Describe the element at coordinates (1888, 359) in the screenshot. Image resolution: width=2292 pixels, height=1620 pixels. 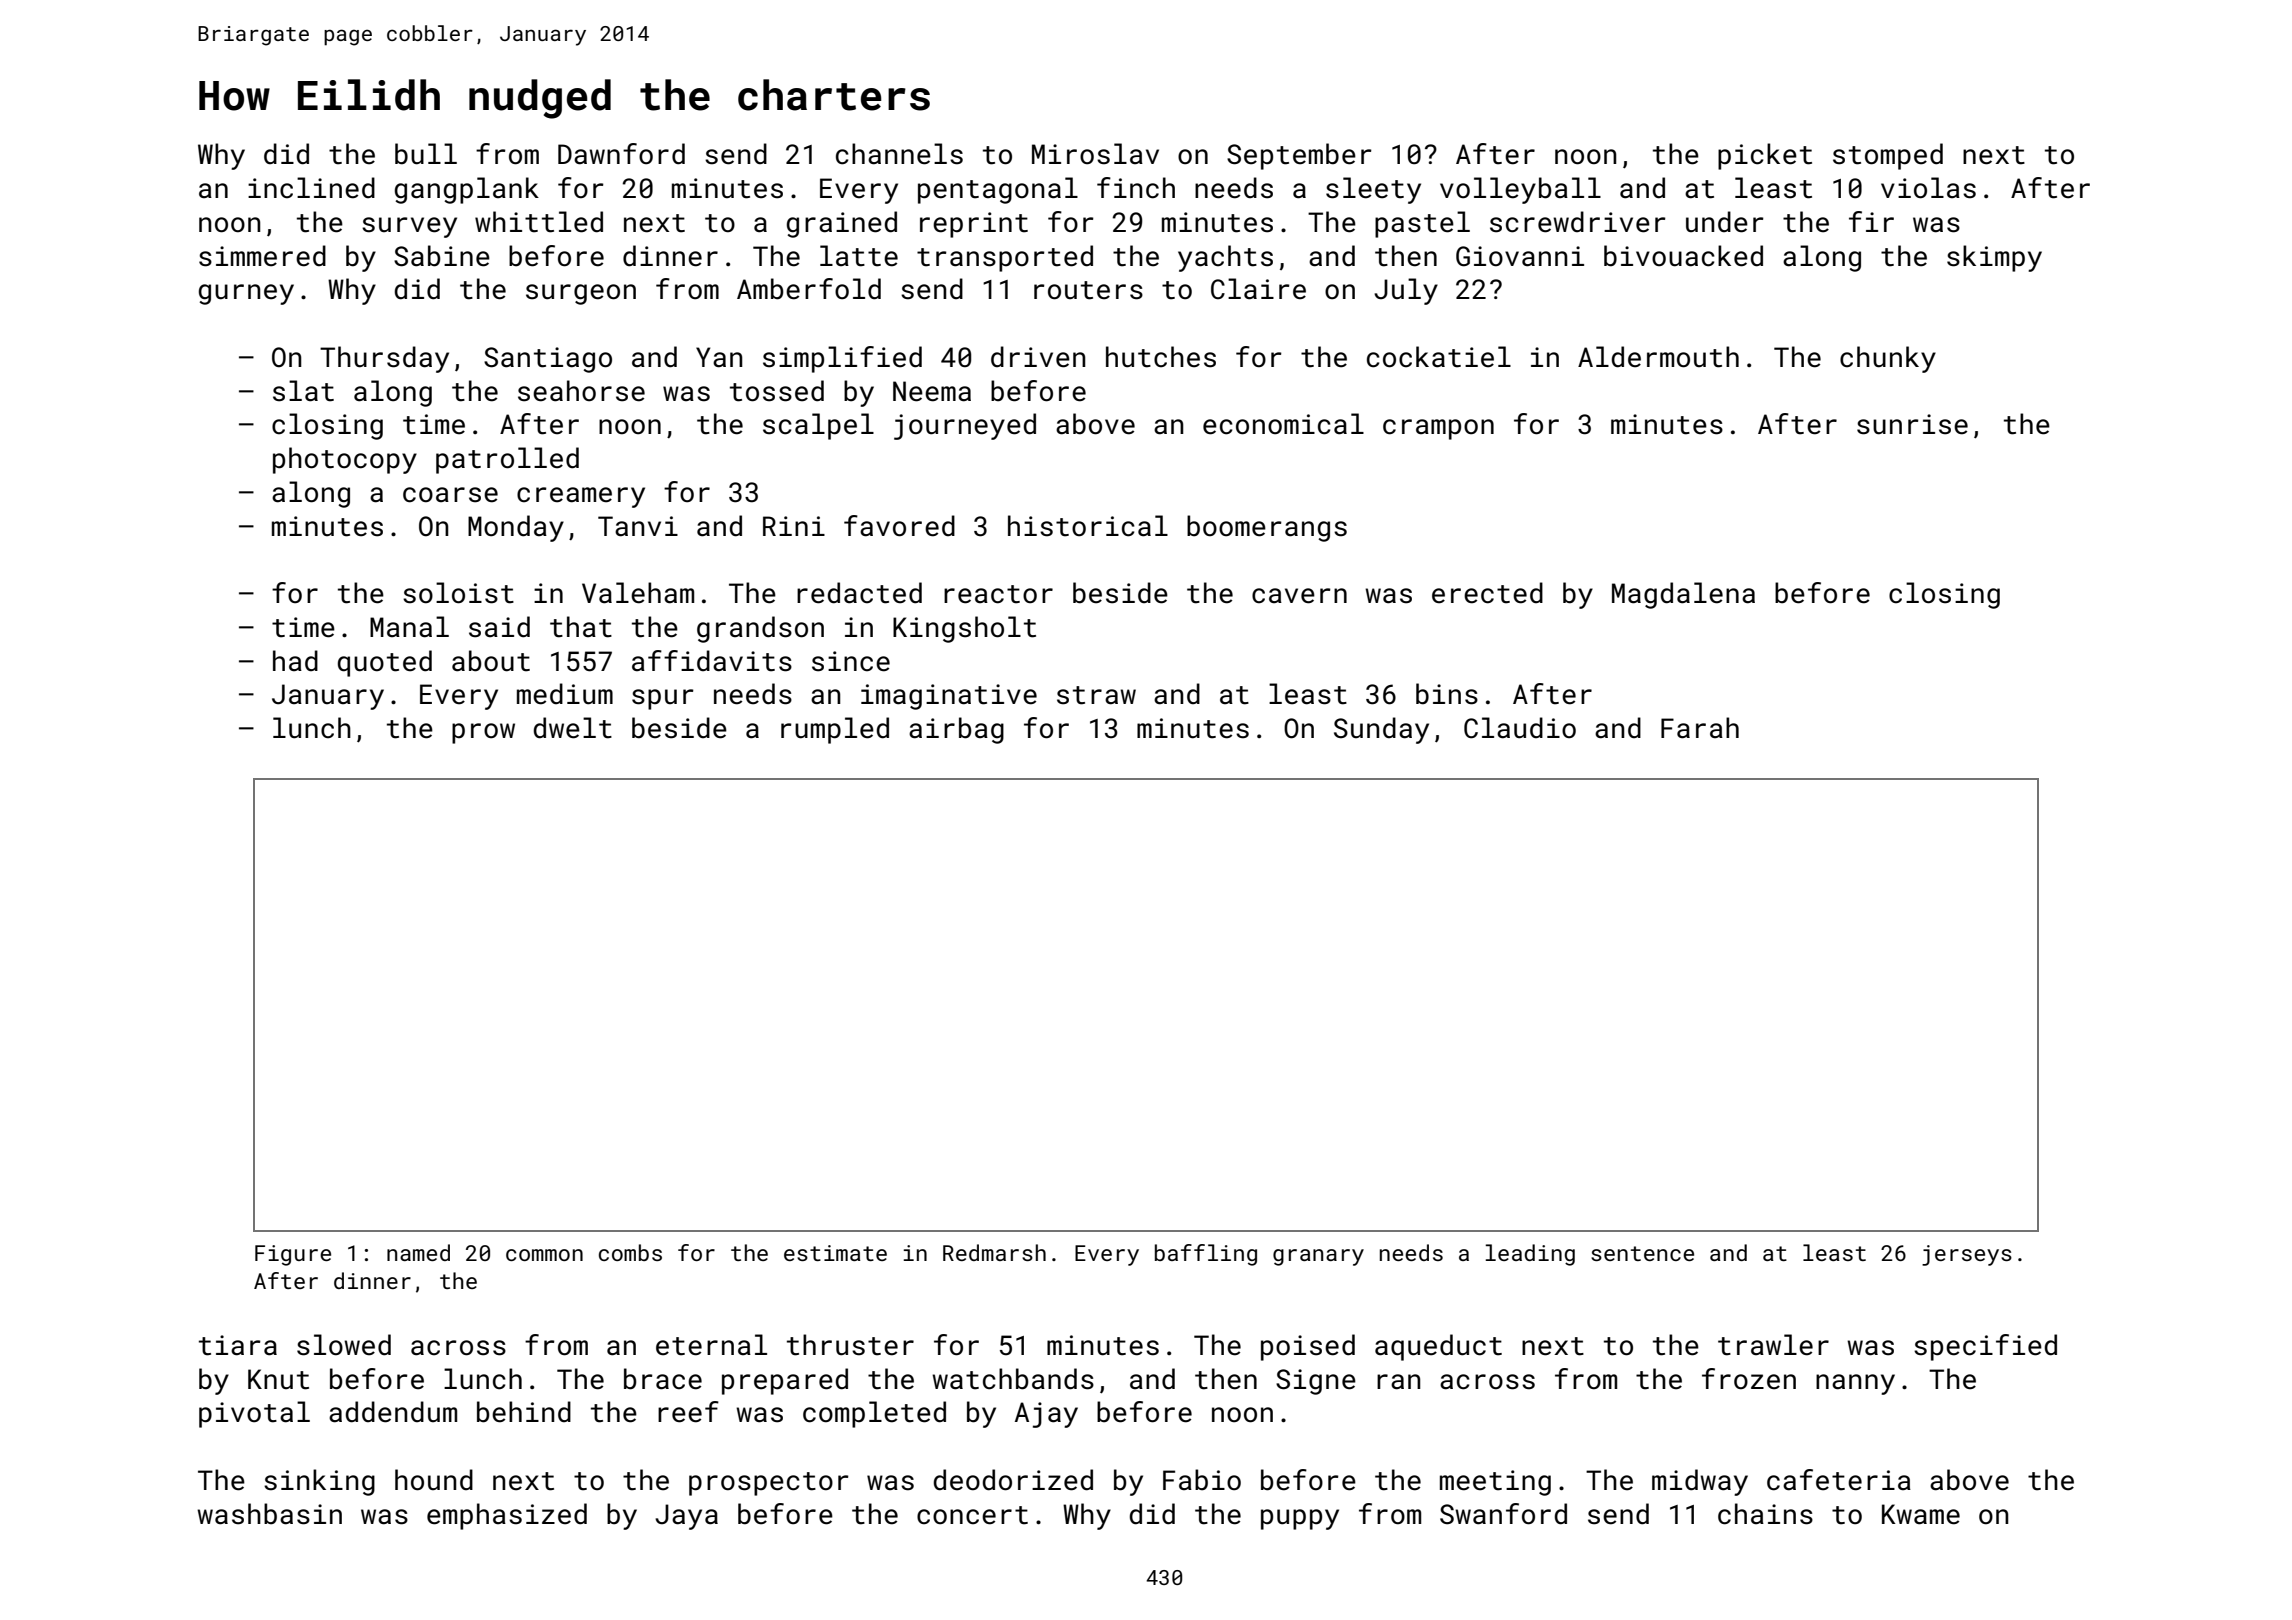
I see `chunky` at that location.
